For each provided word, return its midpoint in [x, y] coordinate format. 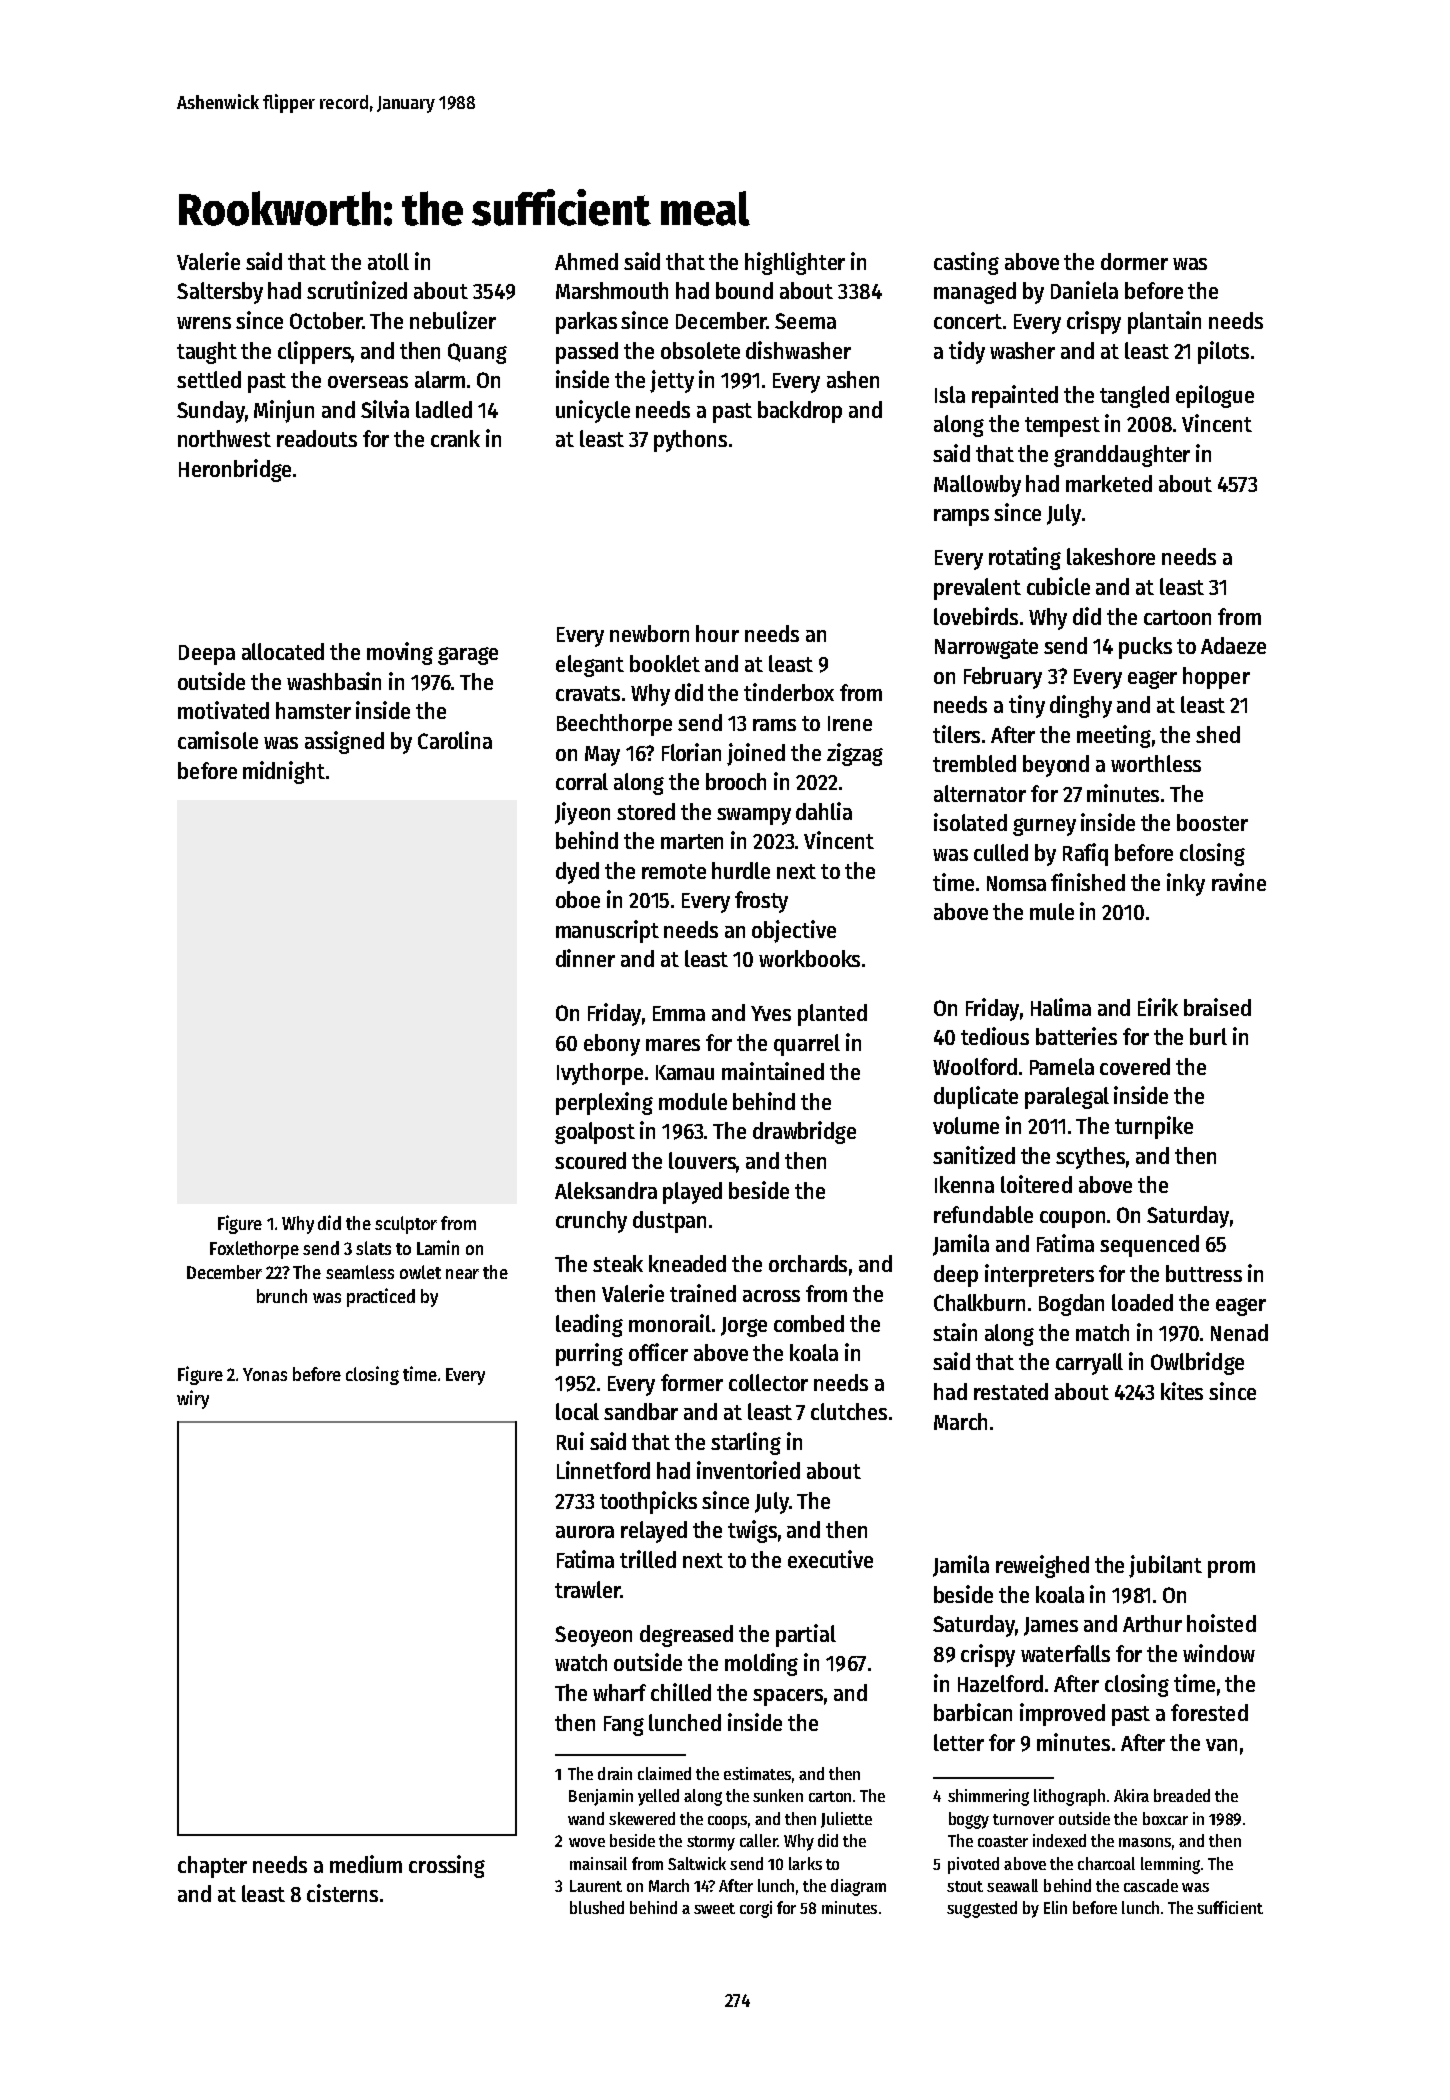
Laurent [596, 1886]
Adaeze [1233, 645]
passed [587, 353]
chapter [212, 1867]
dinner [585, 958]
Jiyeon [582, 813]
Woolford [975, 1066]
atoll [388, 261]
